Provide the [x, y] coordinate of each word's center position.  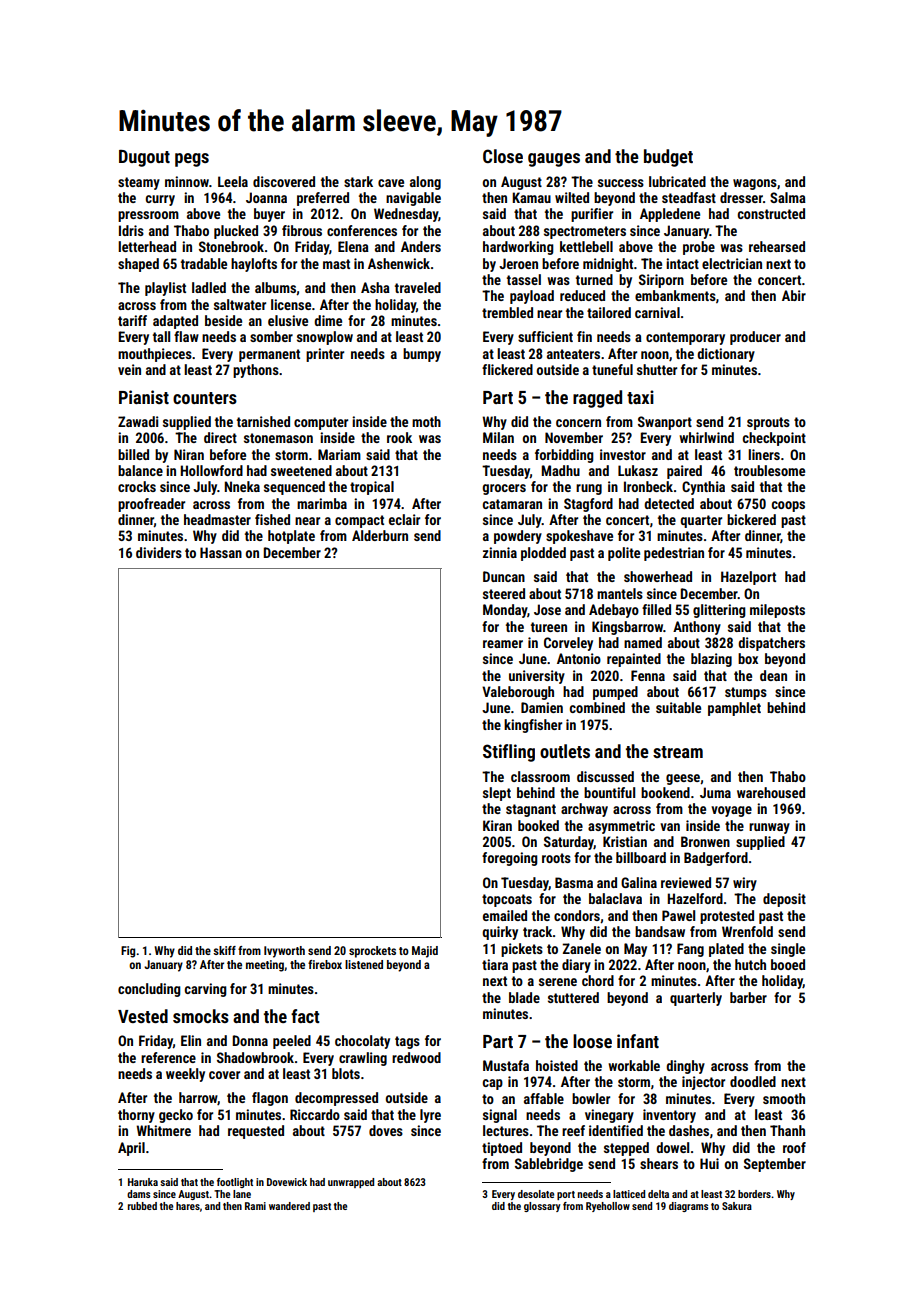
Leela [233, 181]
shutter [657, 369]
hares [188, 1206]
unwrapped [351, 1183]
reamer [503, 644]
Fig [128, 952]
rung [589, 489]
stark [358, 181]
